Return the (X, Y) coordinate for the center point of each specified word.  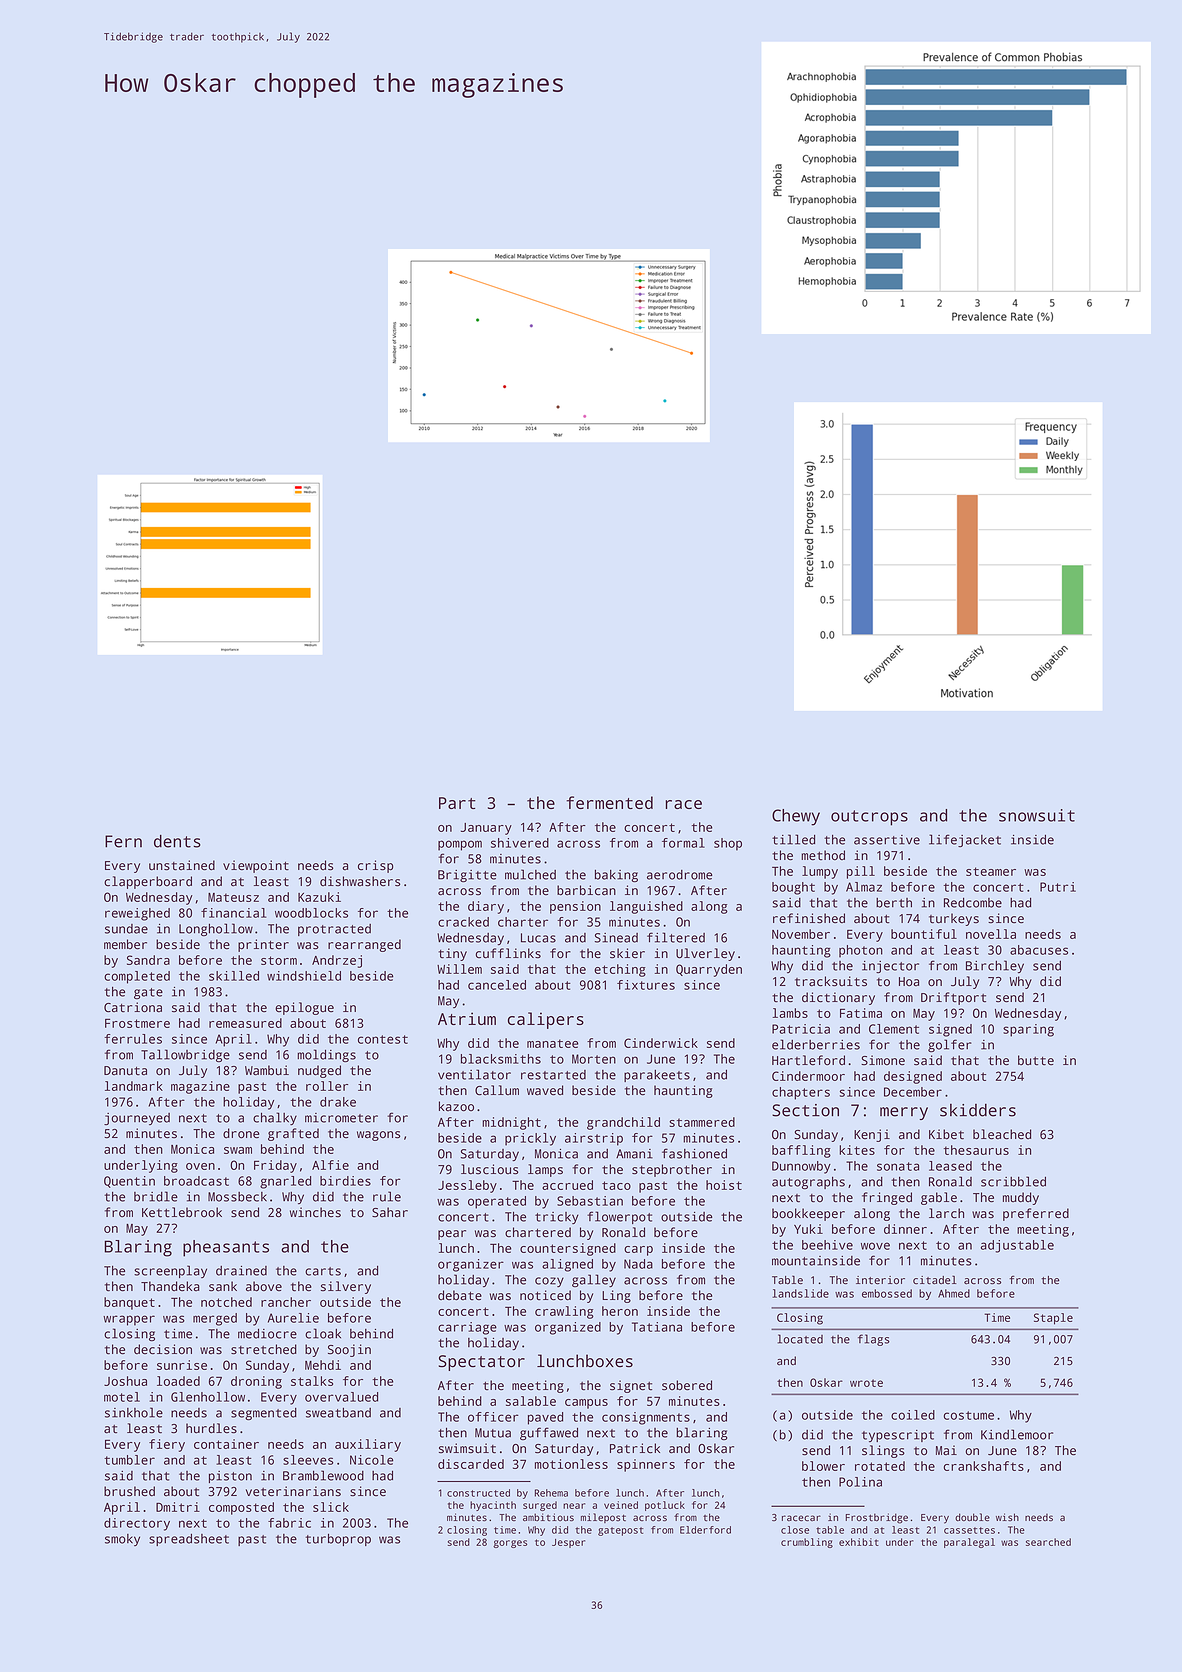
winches (315, 1212)
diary (486, 907)
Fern (123, 841)
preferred (1036, 1214)
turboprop (338, 1540)
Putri (1058, 887)
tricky (557, 1218)
